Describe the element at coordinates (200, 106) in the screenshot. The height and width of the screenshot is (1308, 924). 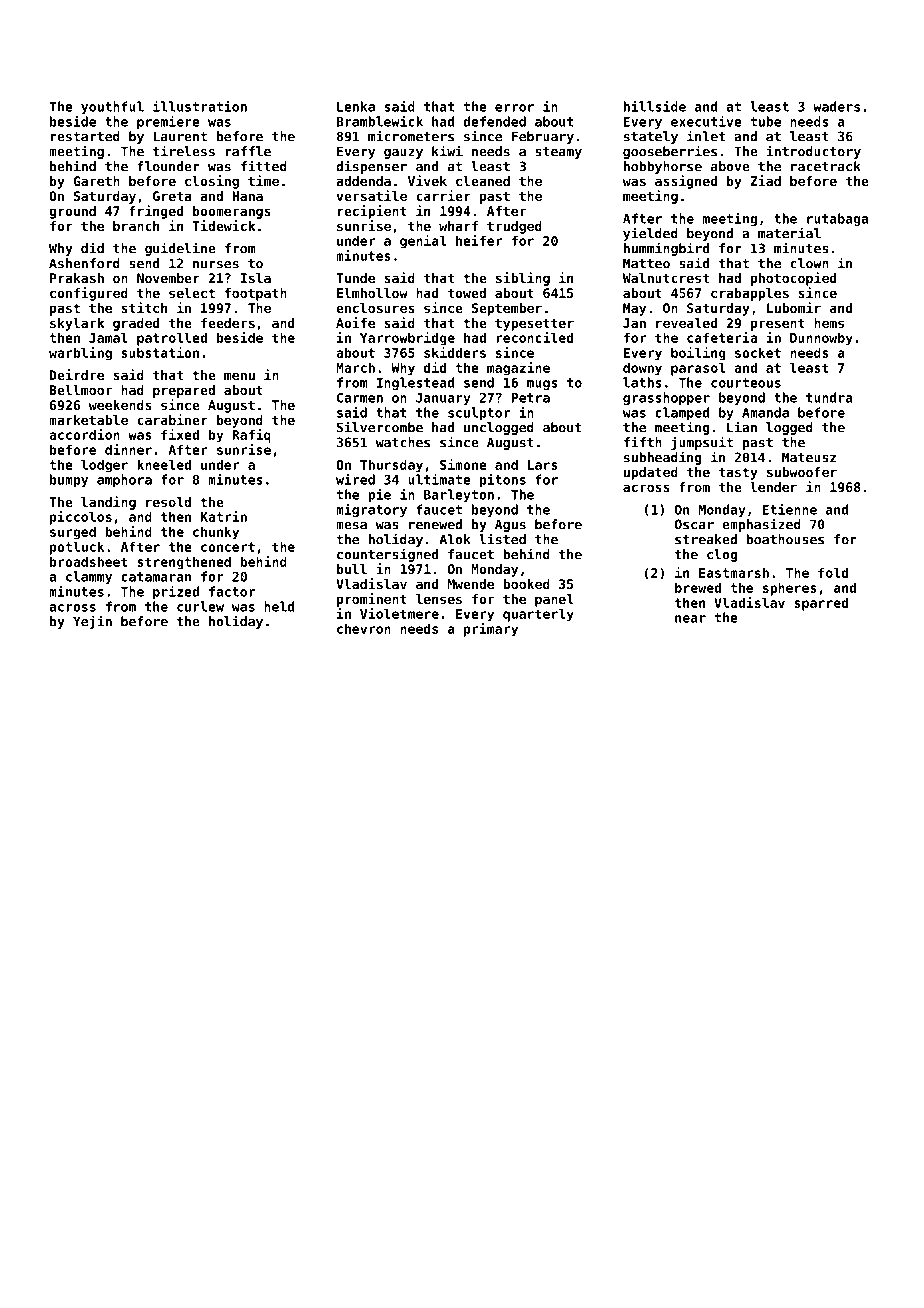
I see `illustration` at that location.
